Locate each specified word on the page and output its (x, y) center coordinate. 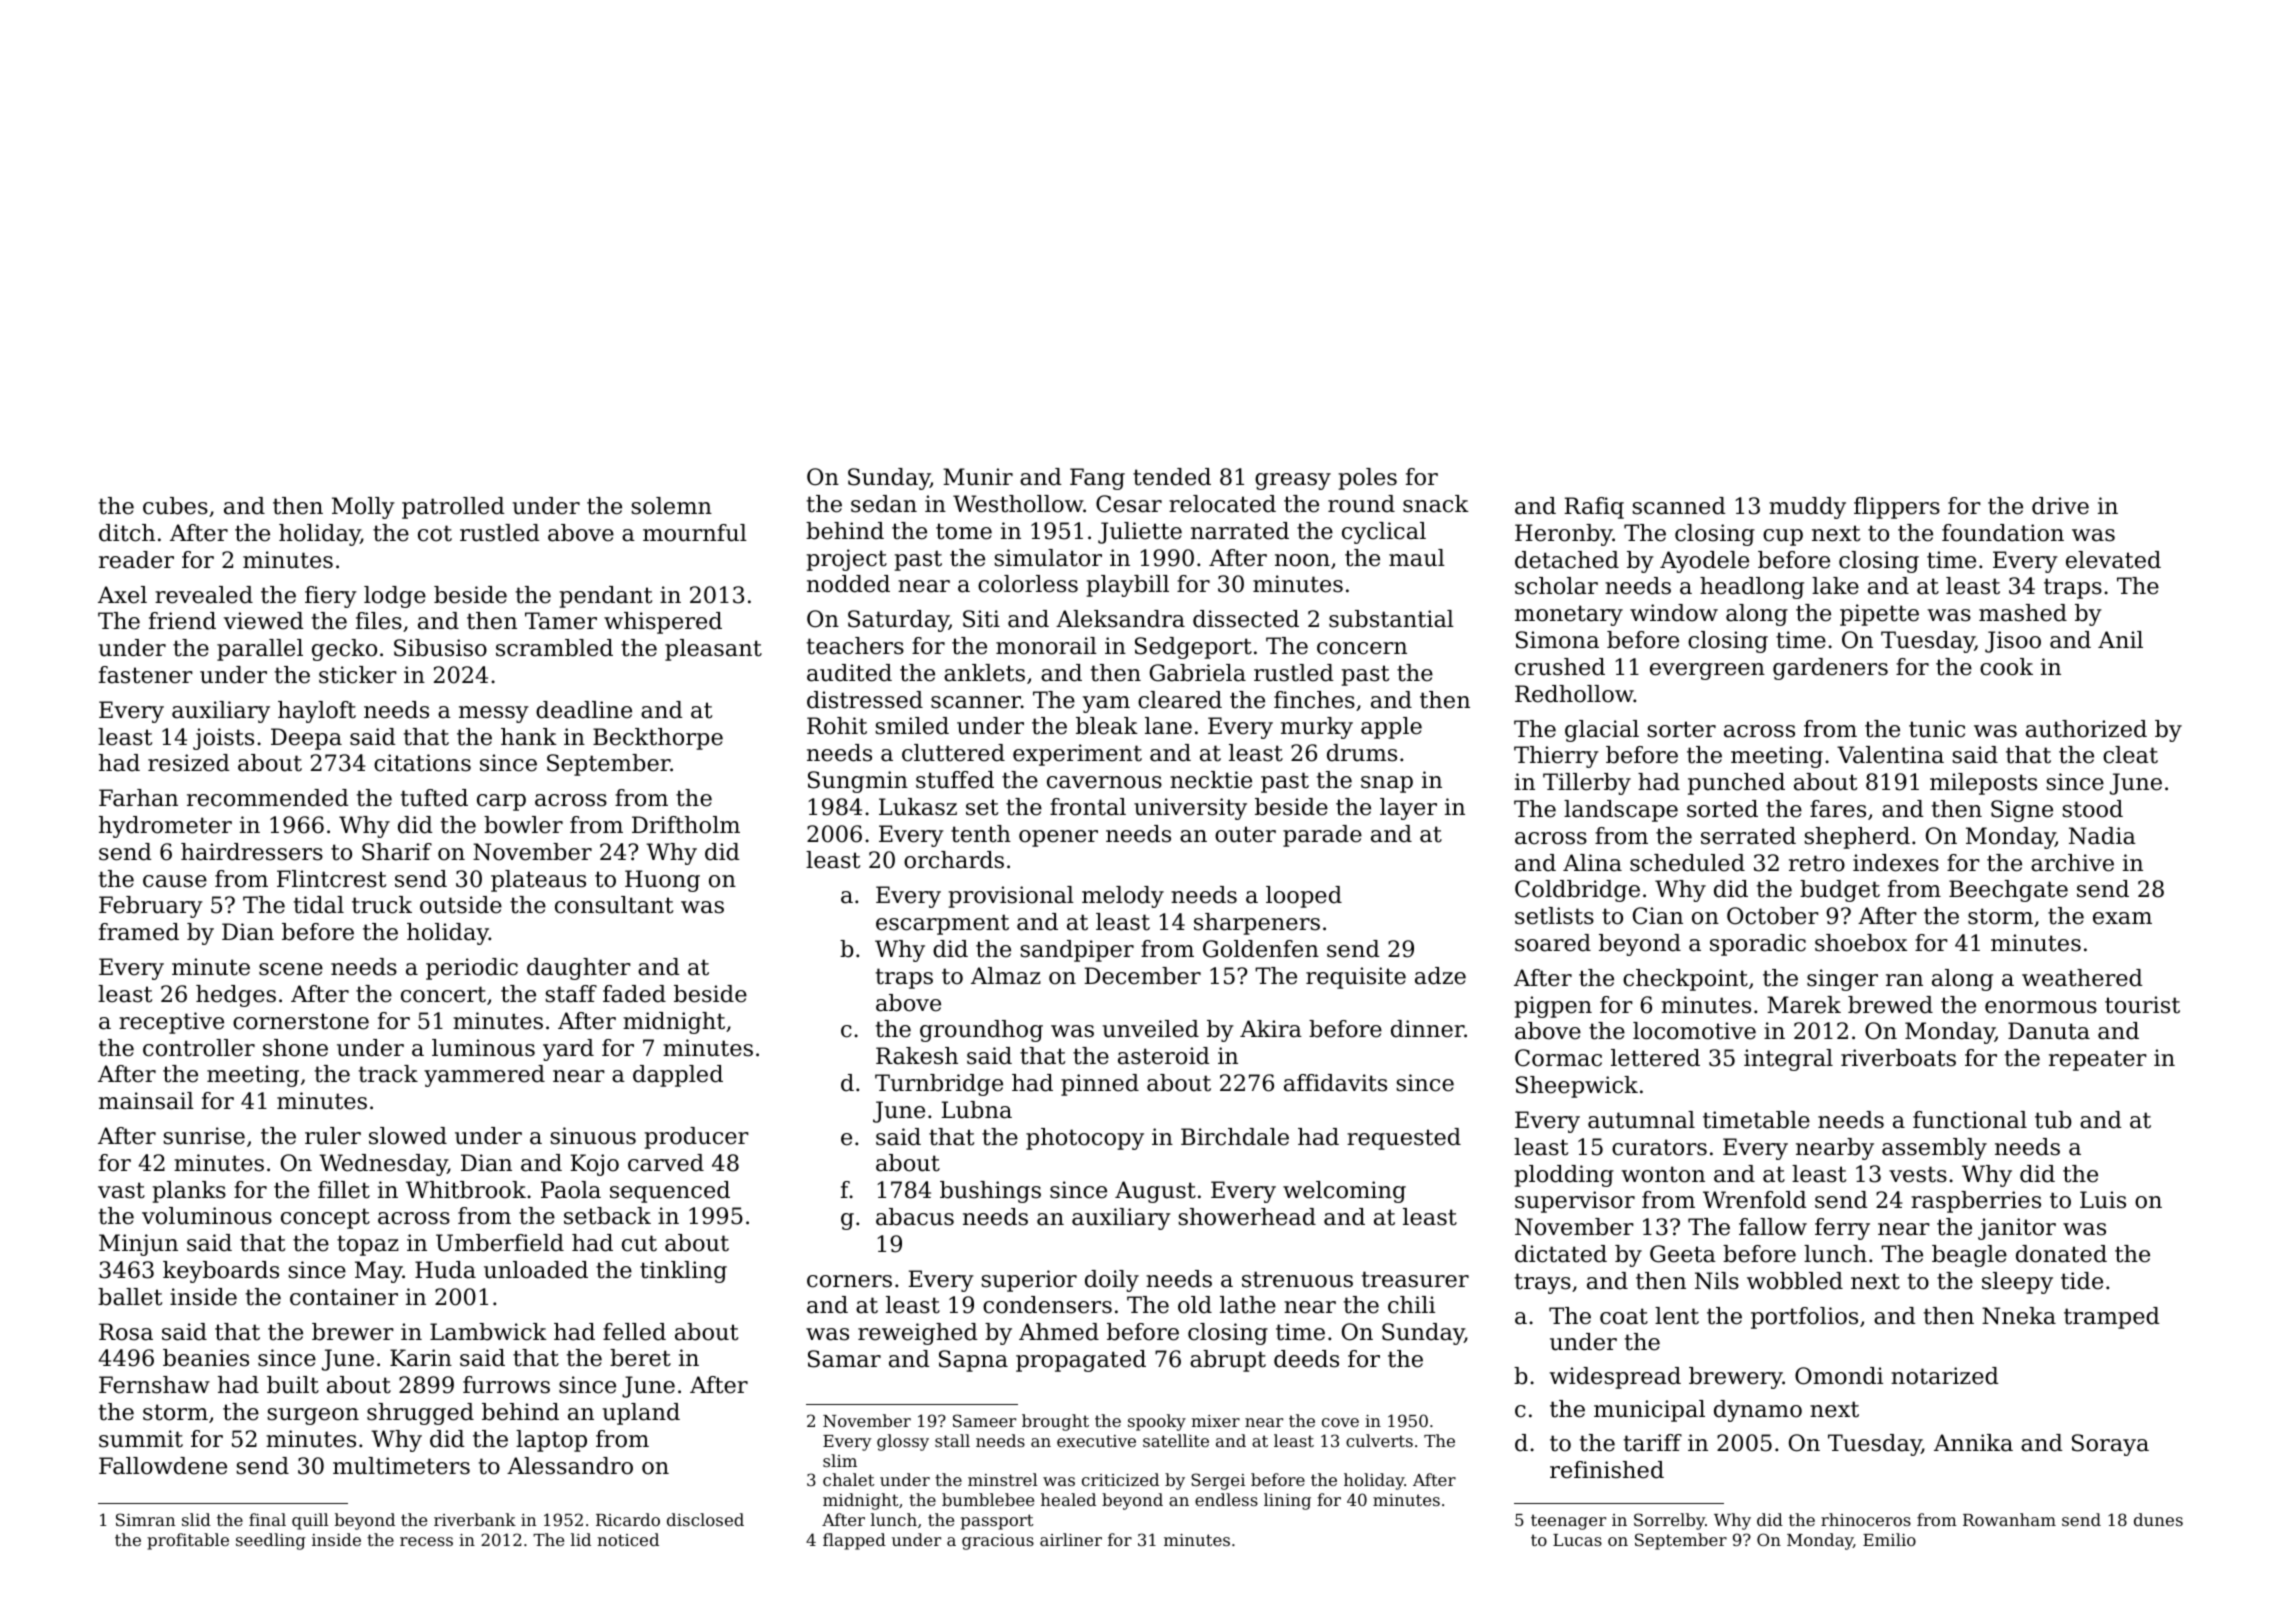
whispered (663, 623)
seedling (271, 1541)
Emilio (1889, 1539)
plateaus (538, 881)
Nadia (2102, 836)
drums (1362, 753)
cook (2006, 667)
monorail (1046, 646)
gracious (998, 1542)
